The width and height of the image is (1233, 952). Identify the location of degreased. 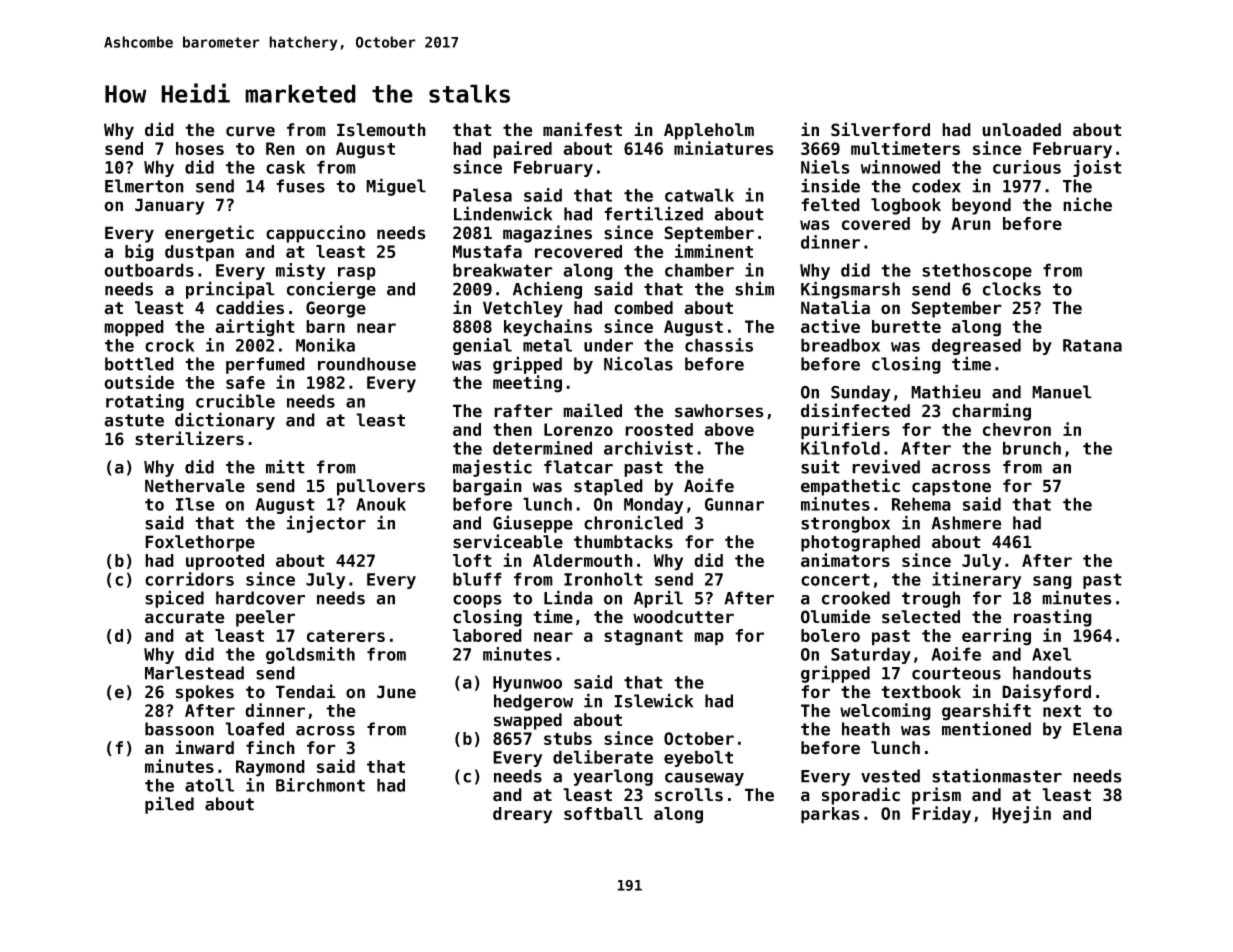
(976, 346).
